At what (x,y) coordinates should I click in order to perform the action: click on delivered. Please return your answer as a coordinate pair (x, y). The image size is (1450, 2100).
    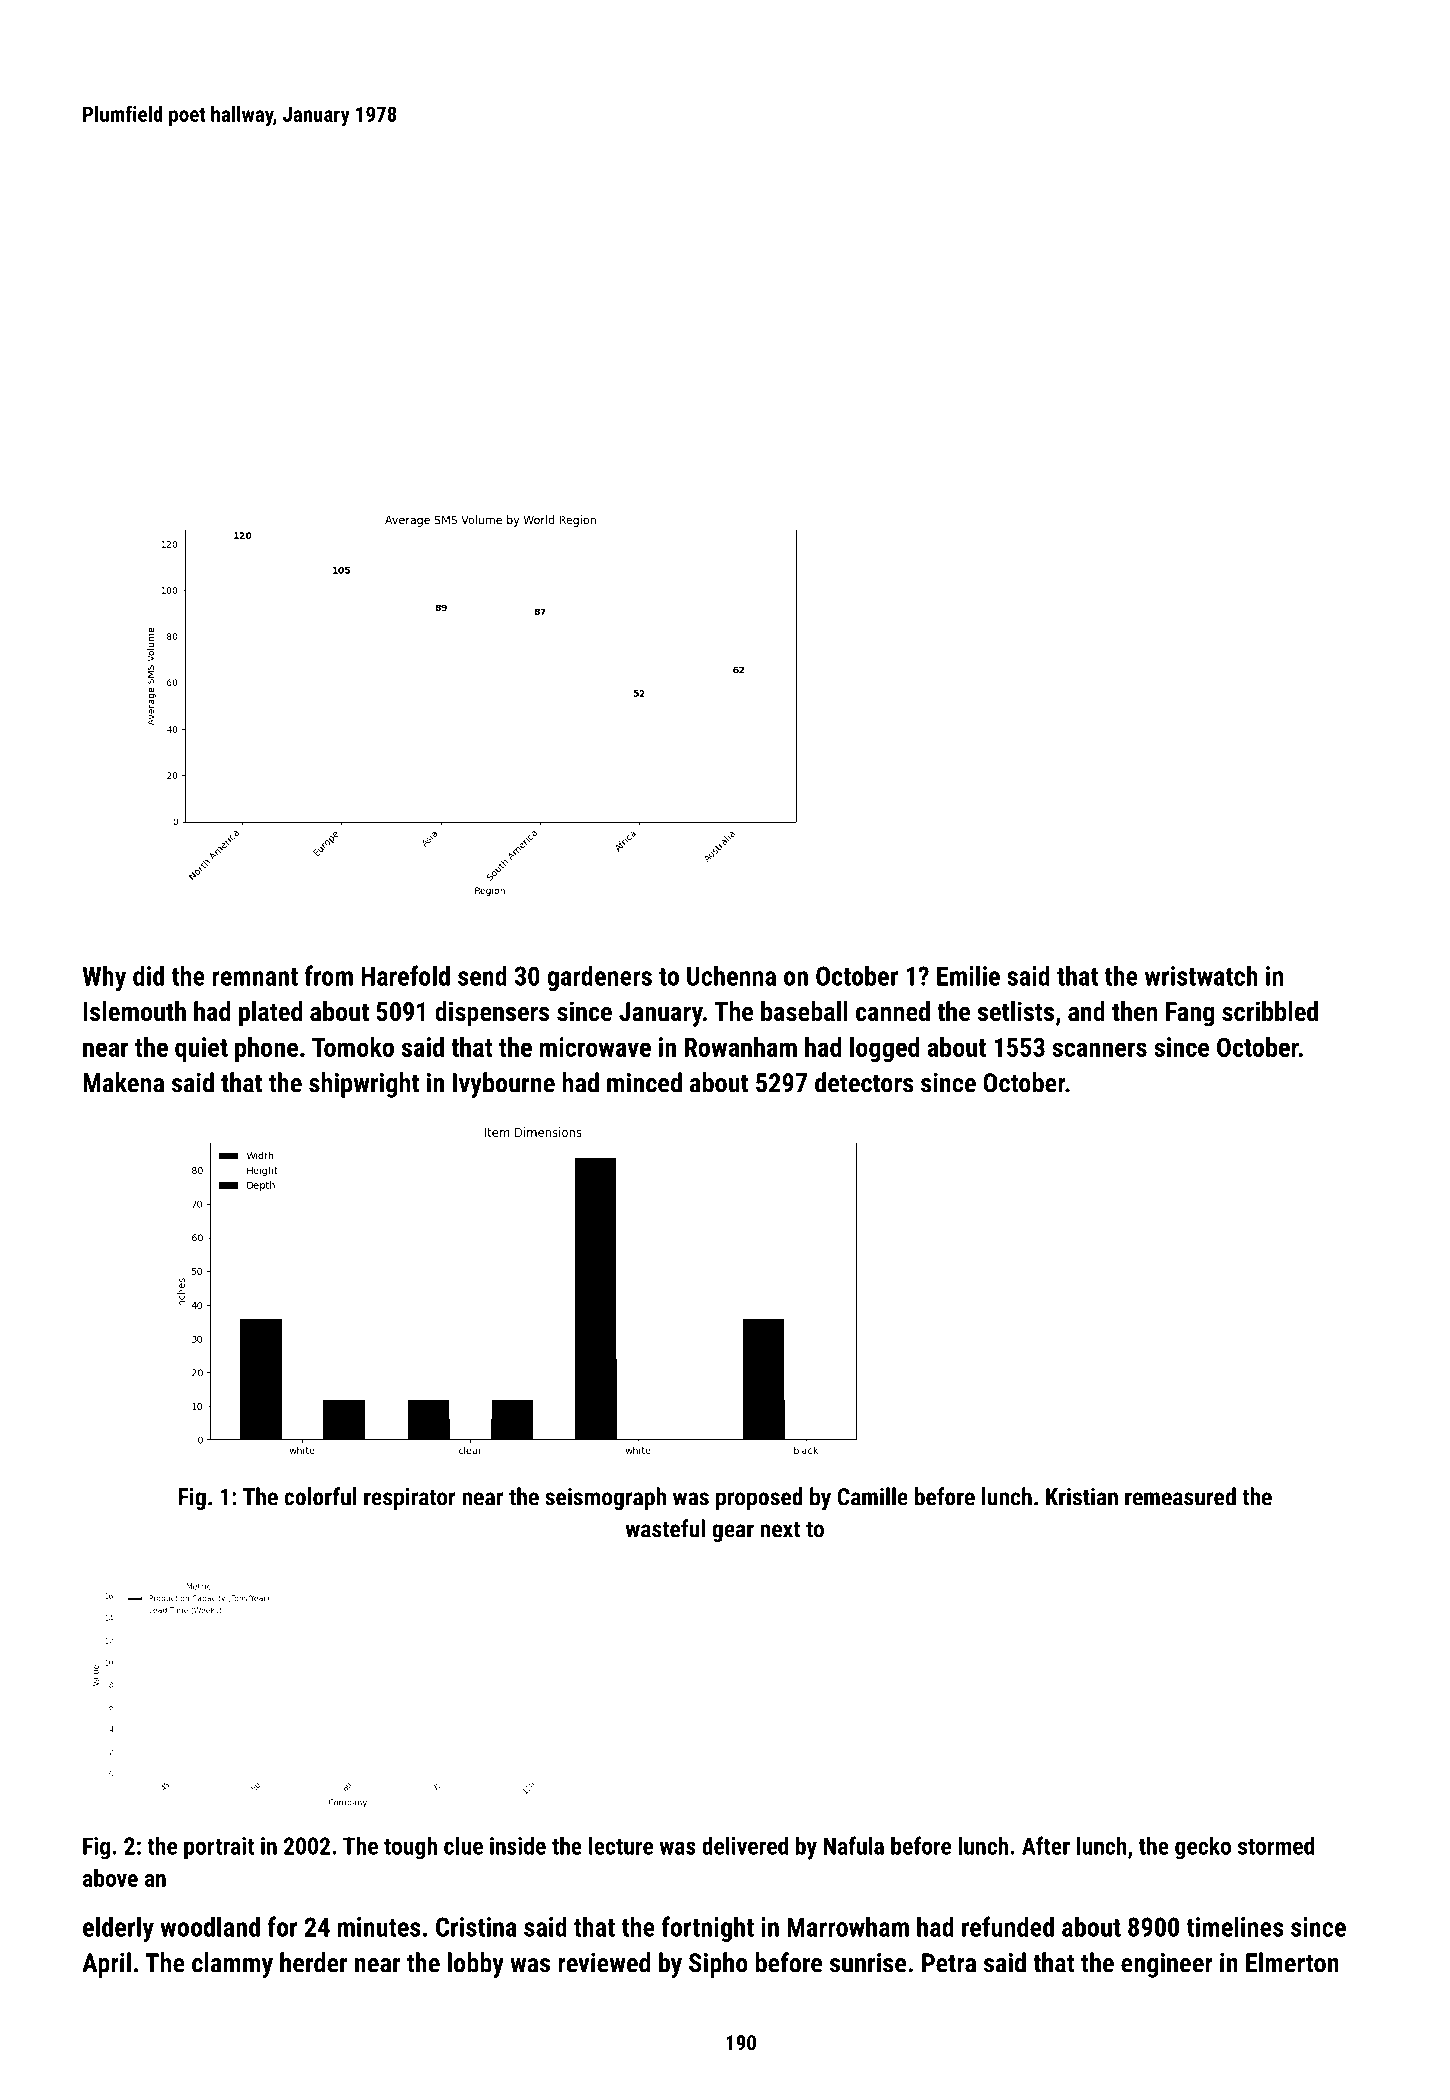
    Looking at the image, I should click on (745, 1845).
